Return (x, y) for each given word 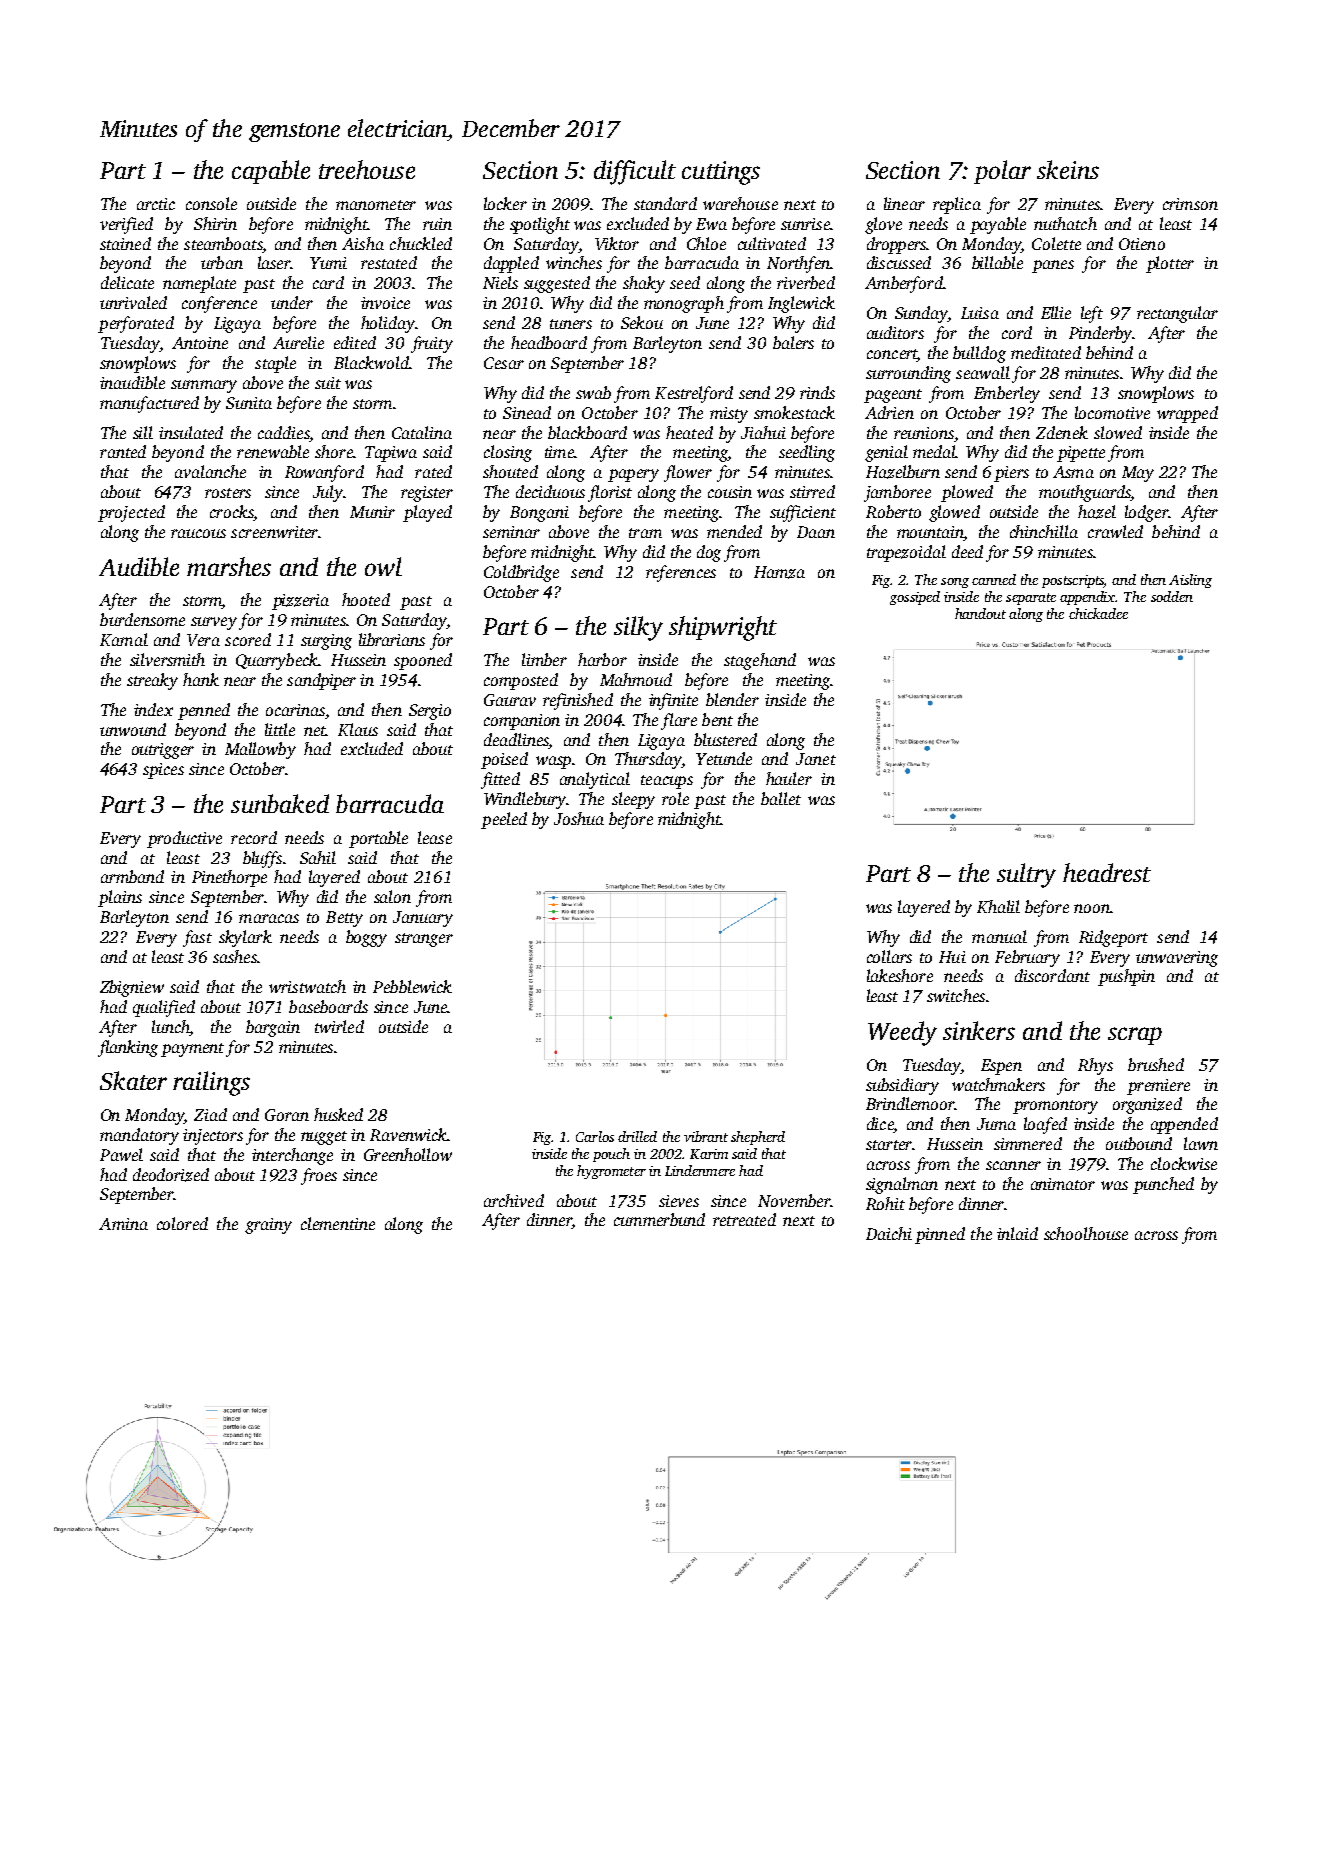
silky (638, 628)
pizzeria (300, 602)
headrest (1107, 872)
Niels (500, 282)
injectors (213, 1137)
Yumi (328, 263)
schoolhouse (1086, 1233)
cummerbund (659, 1219)
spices (163, 771)
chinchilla (1044, 531)
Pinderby (1101, 334)
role (675, 798)
